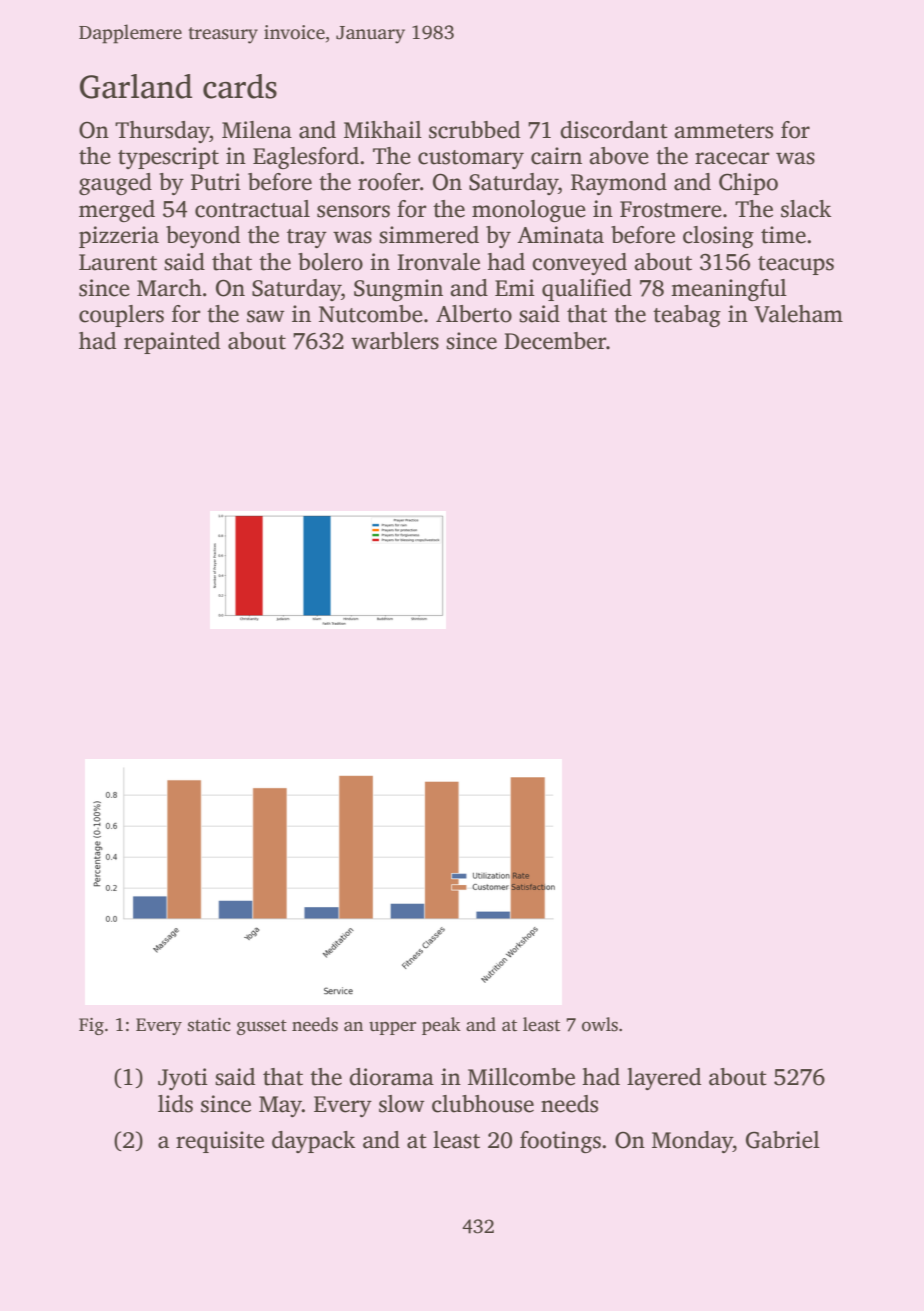  What do you see at coordinates (798, 314) in the screenshot?
I see `Valeham` at bounding box center [798, 314].
